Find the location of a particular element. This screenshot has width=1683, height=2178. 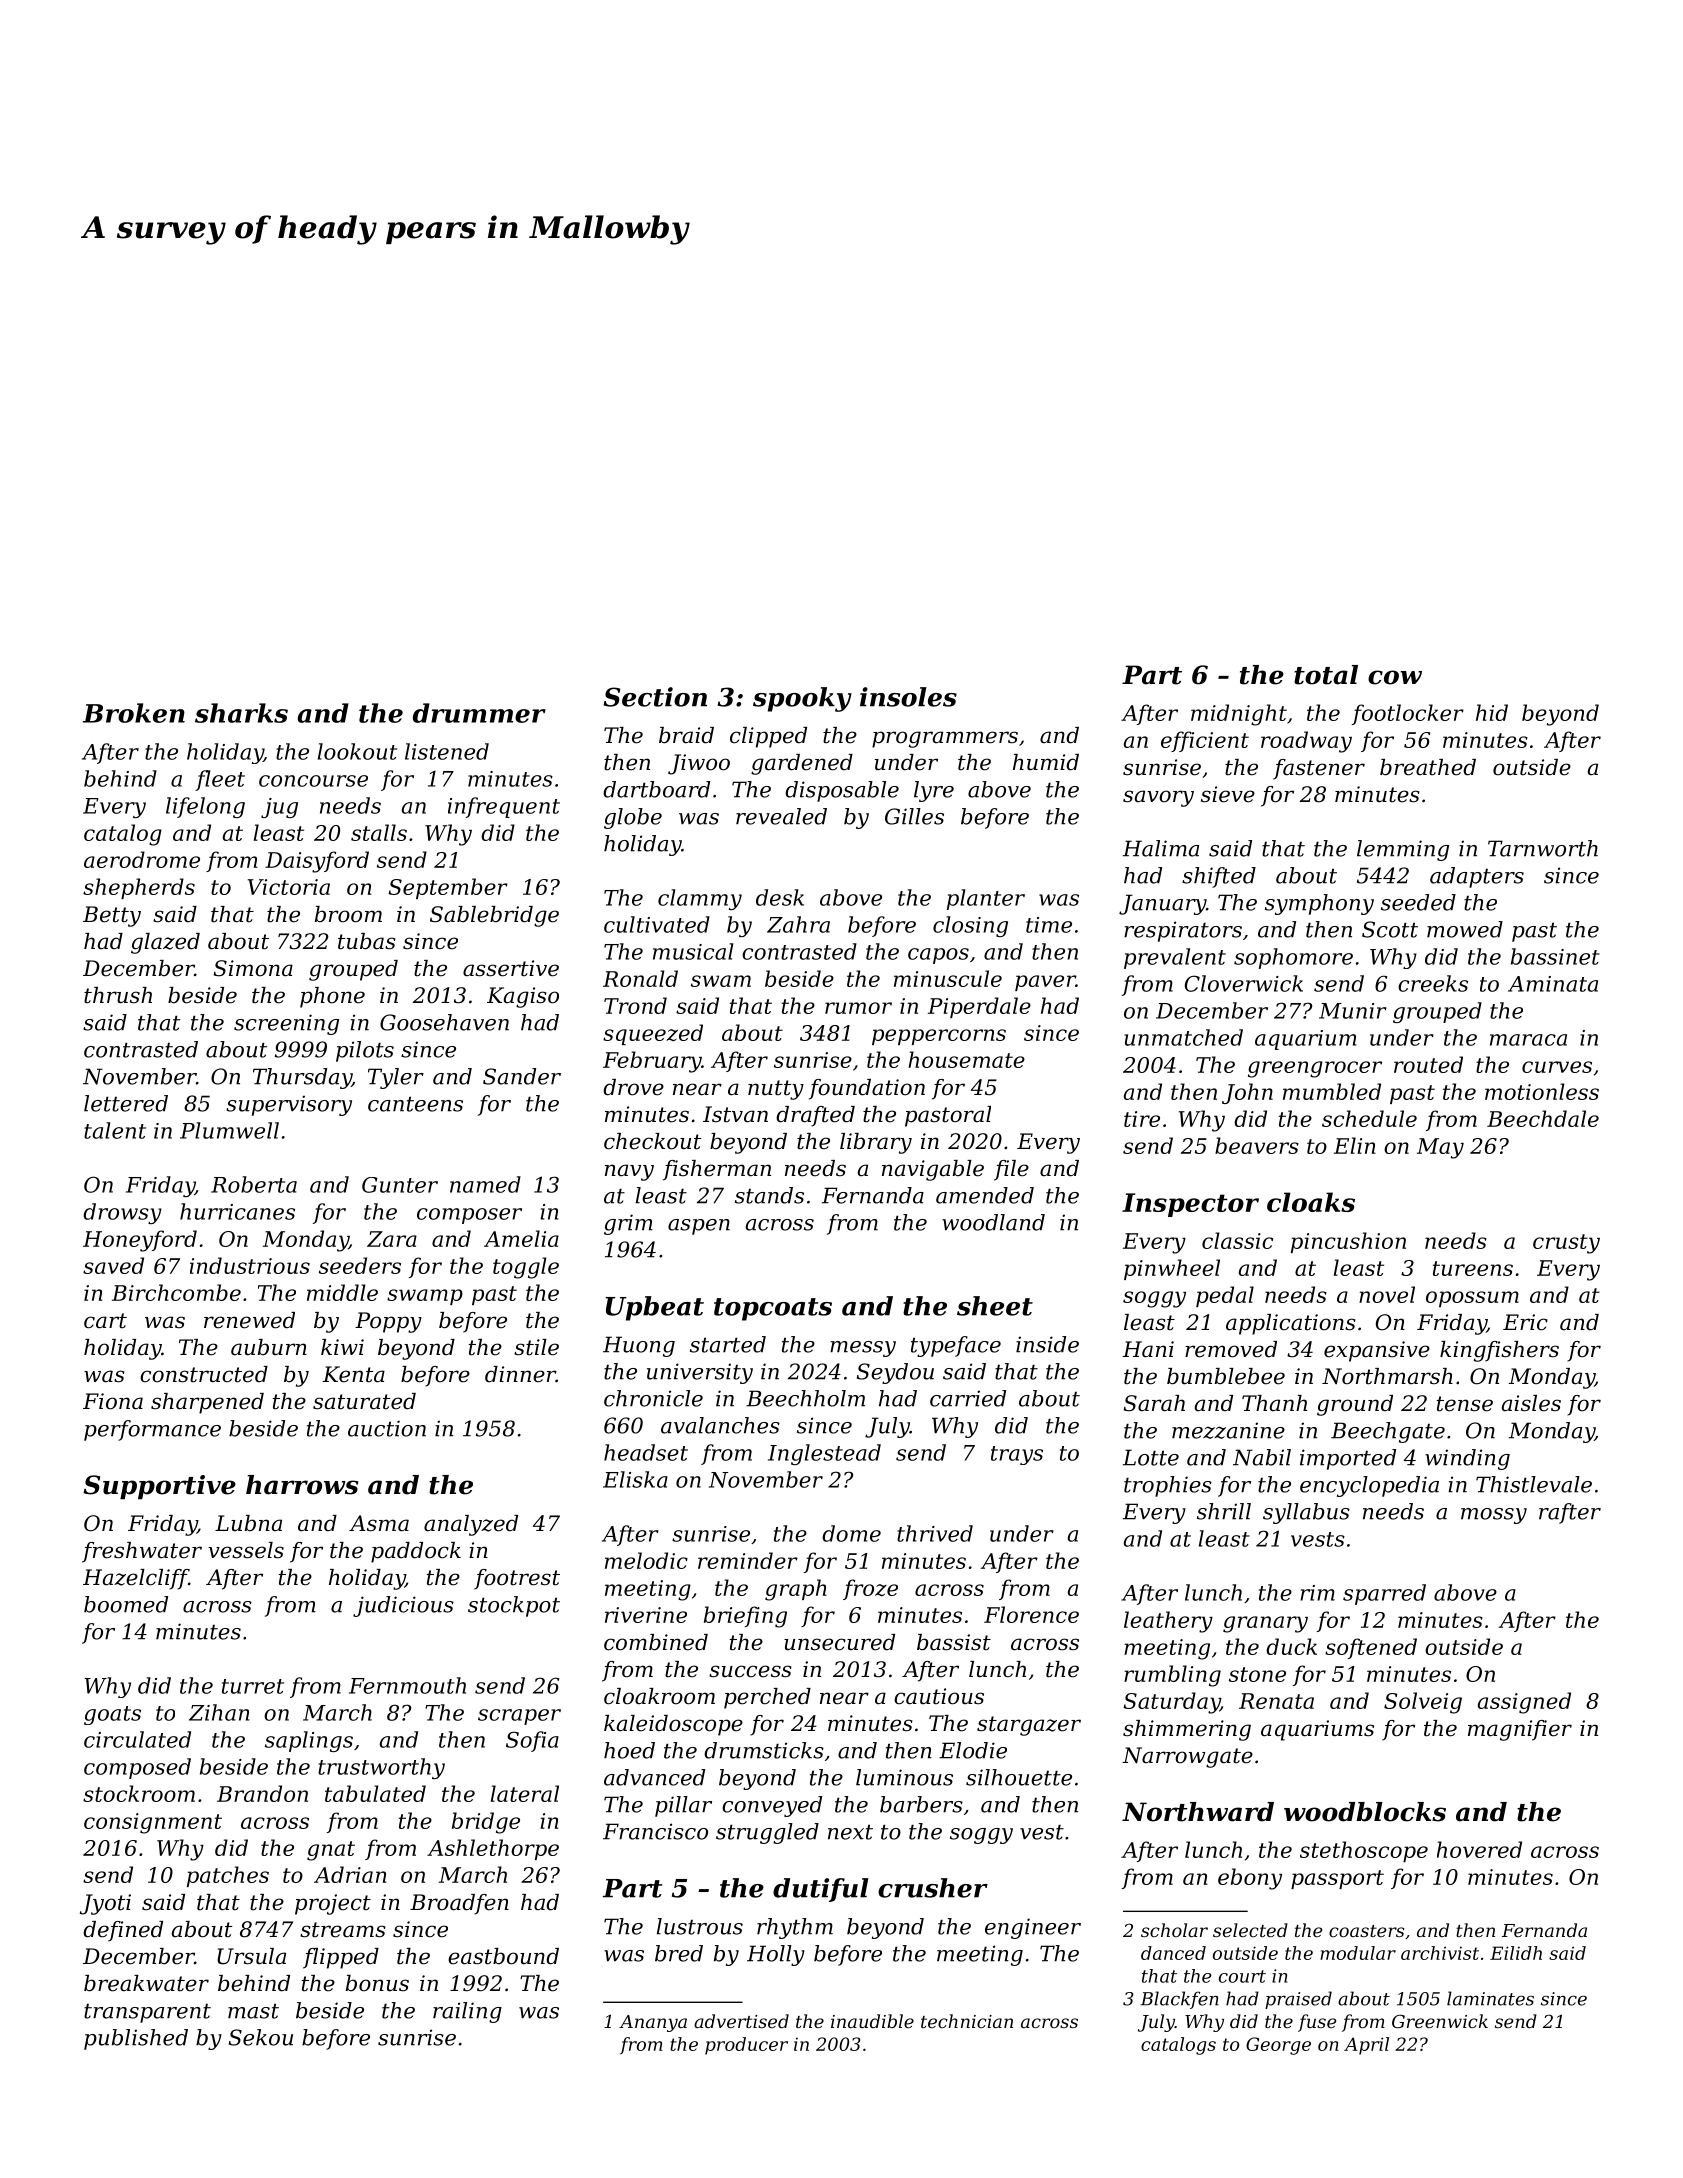

bassist is located at coordinates (954, 1642).
